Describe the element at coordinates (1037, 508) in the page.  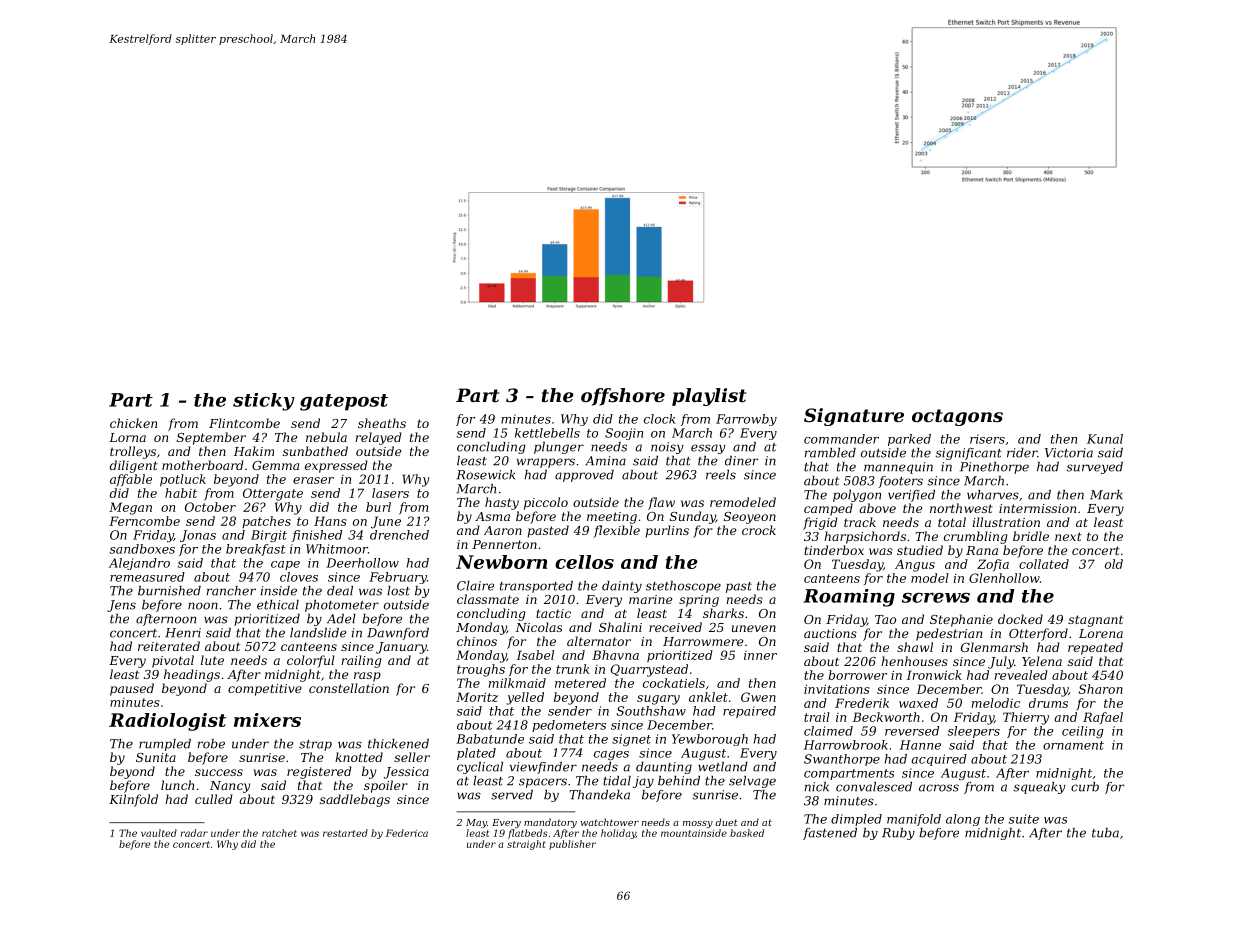
I see `intermission` at that location.
